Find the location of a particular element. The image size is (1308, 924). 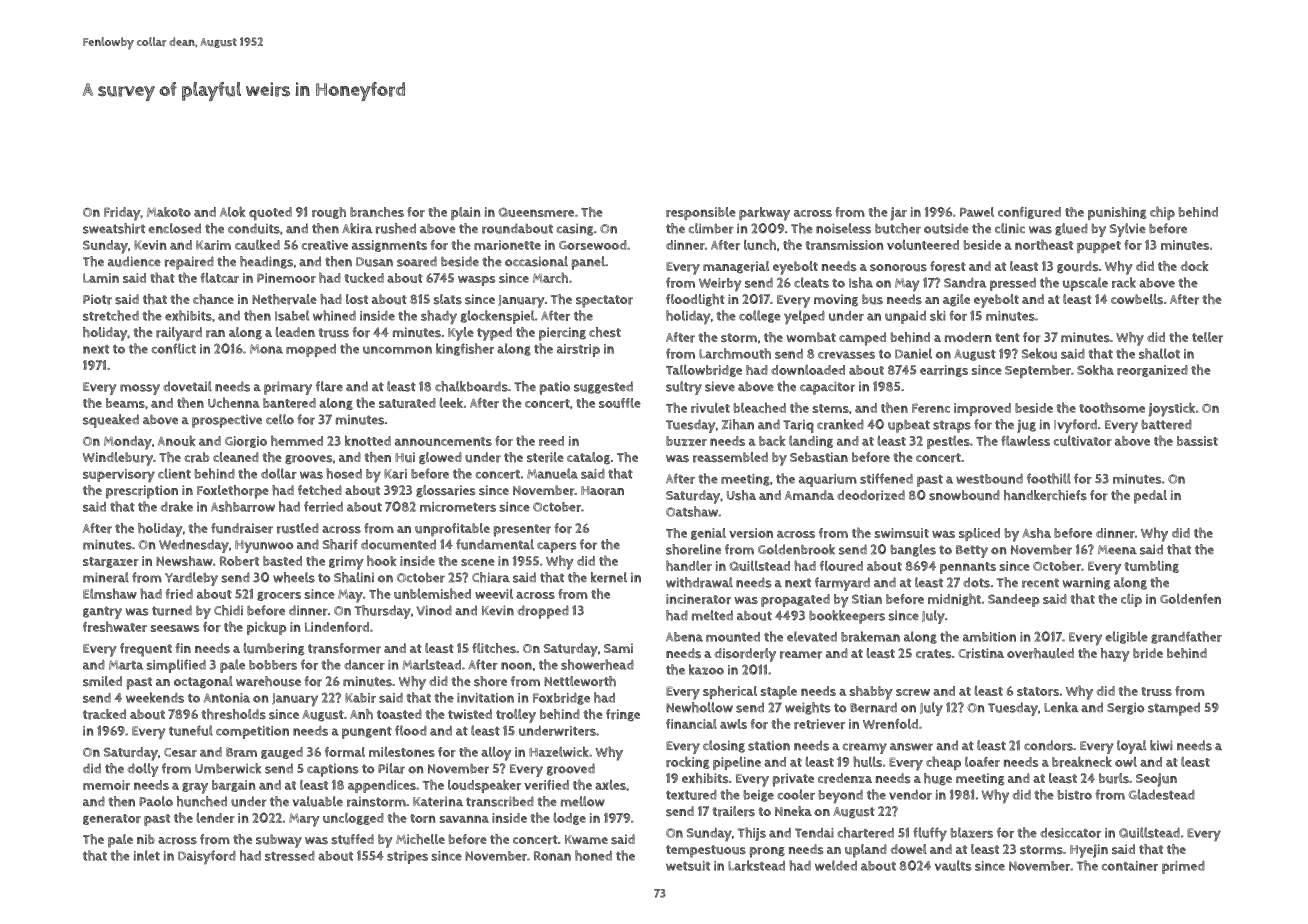

Alok is located at coordinates (233, 211).
